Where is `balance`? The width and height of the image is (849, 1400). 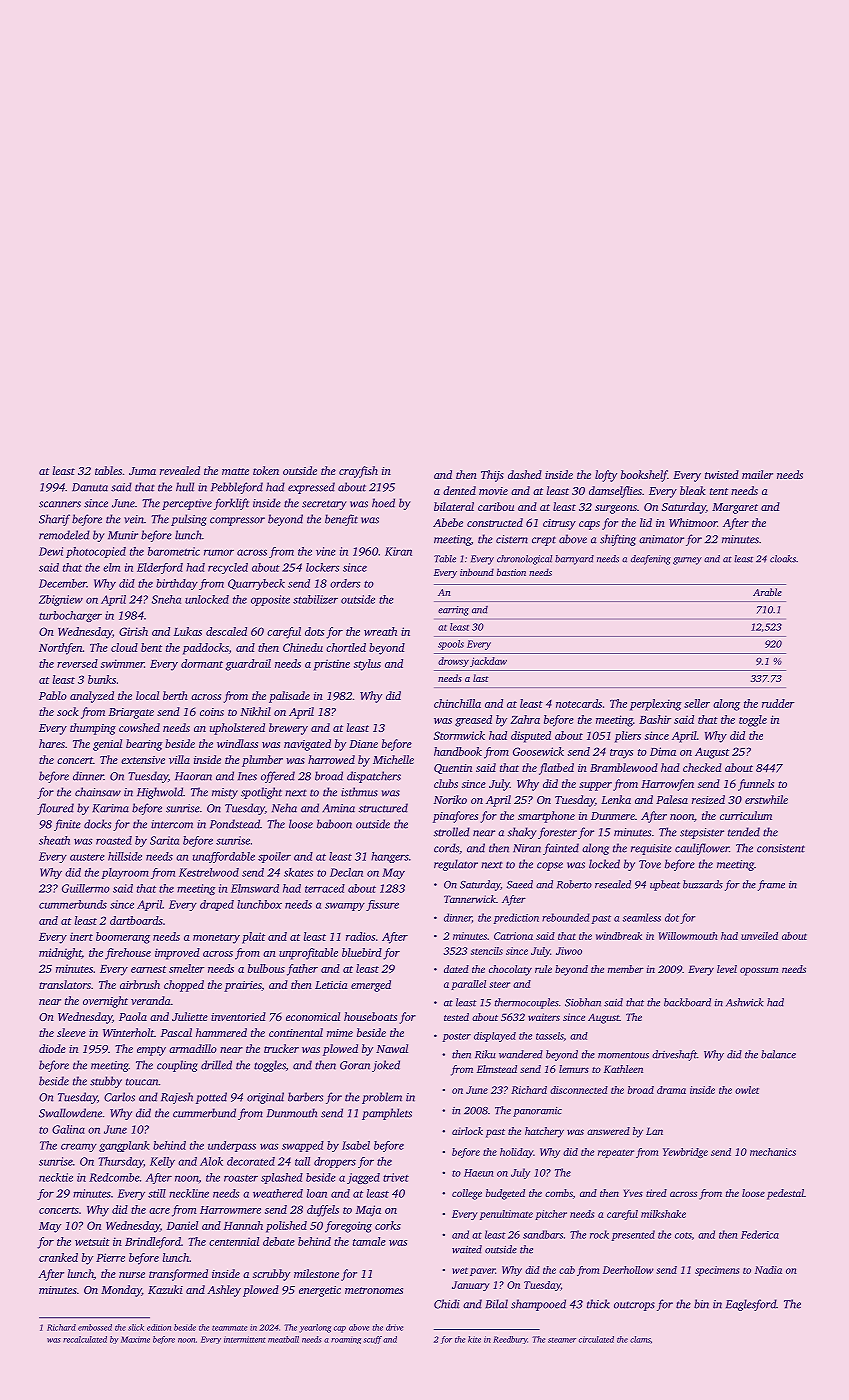 balance is located at coordinates (778, 1054).
